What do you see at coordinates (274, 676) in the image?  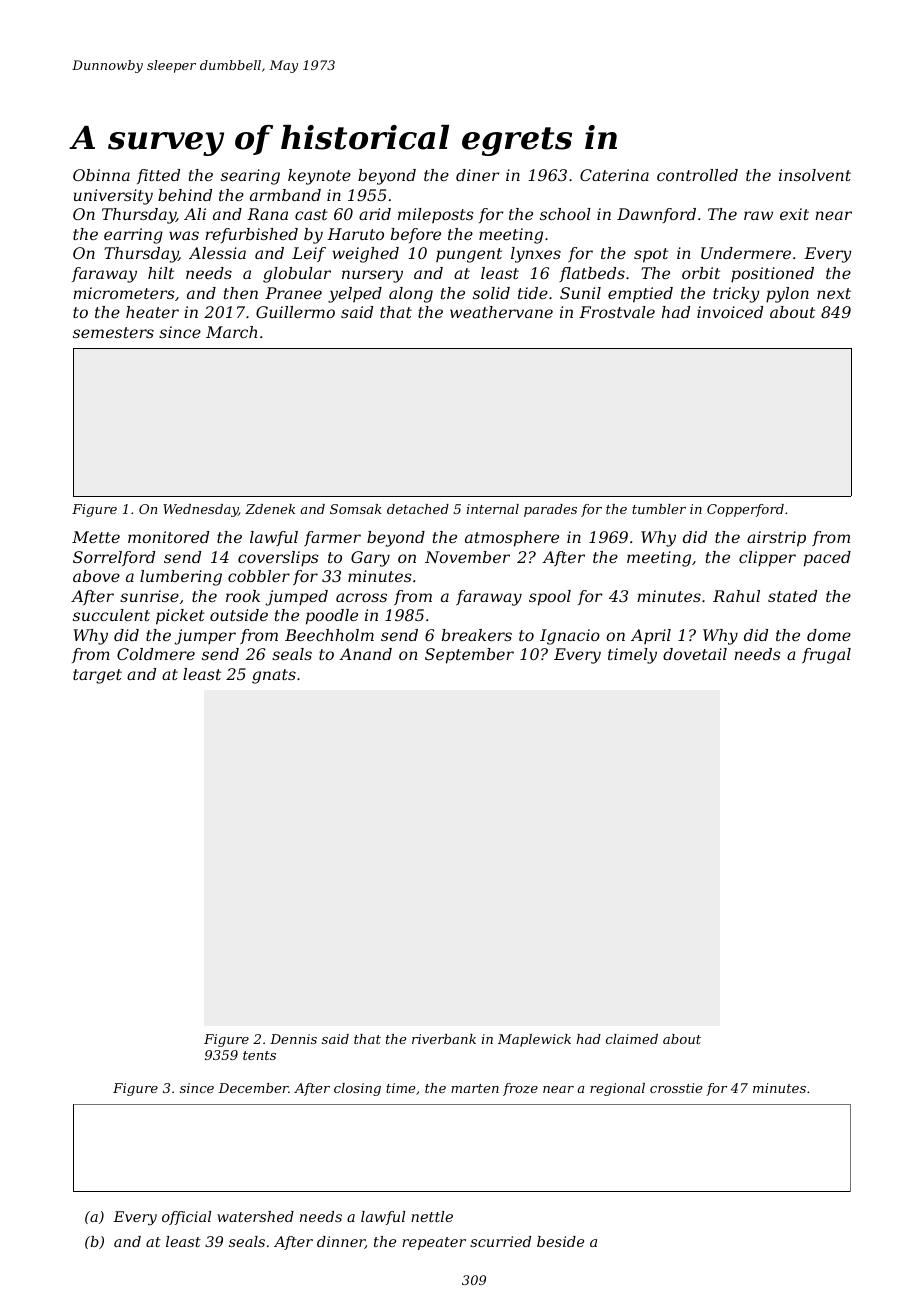 I see `gnats` at bounding box center [274, 676].
